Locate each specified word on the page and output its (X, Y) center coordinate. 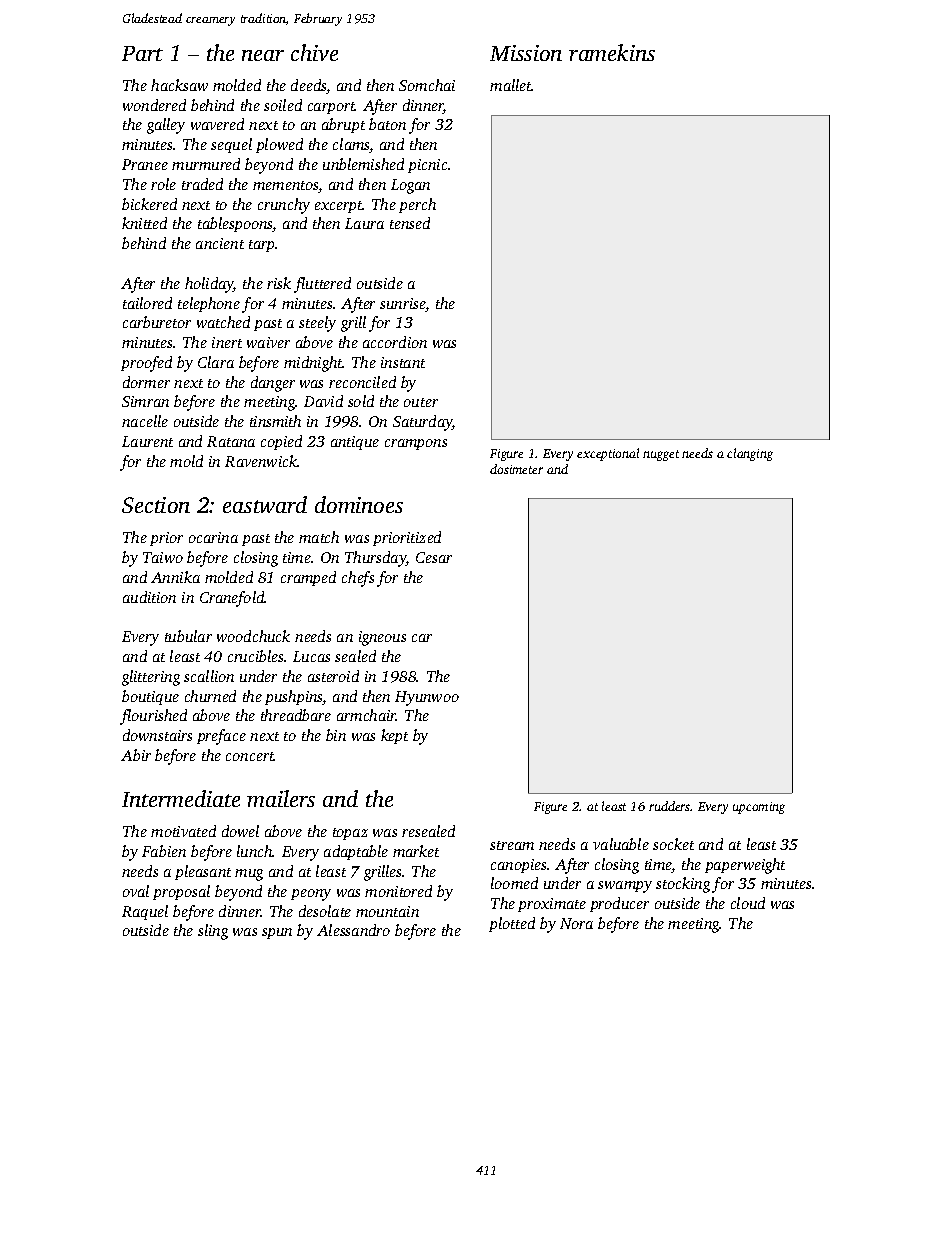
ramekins (612, 52)
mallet (511, 85)
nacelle (145, 421)
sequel (231, 145)
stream (512, 845)
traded (202, 184)
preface (221, 737)
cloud (748, 903)
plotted (512, 924)
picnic (427, 166)
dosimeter (516, 469)
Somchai (427, 85)
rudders (670, 806)
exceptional (608, 454)
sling (213, 932)
